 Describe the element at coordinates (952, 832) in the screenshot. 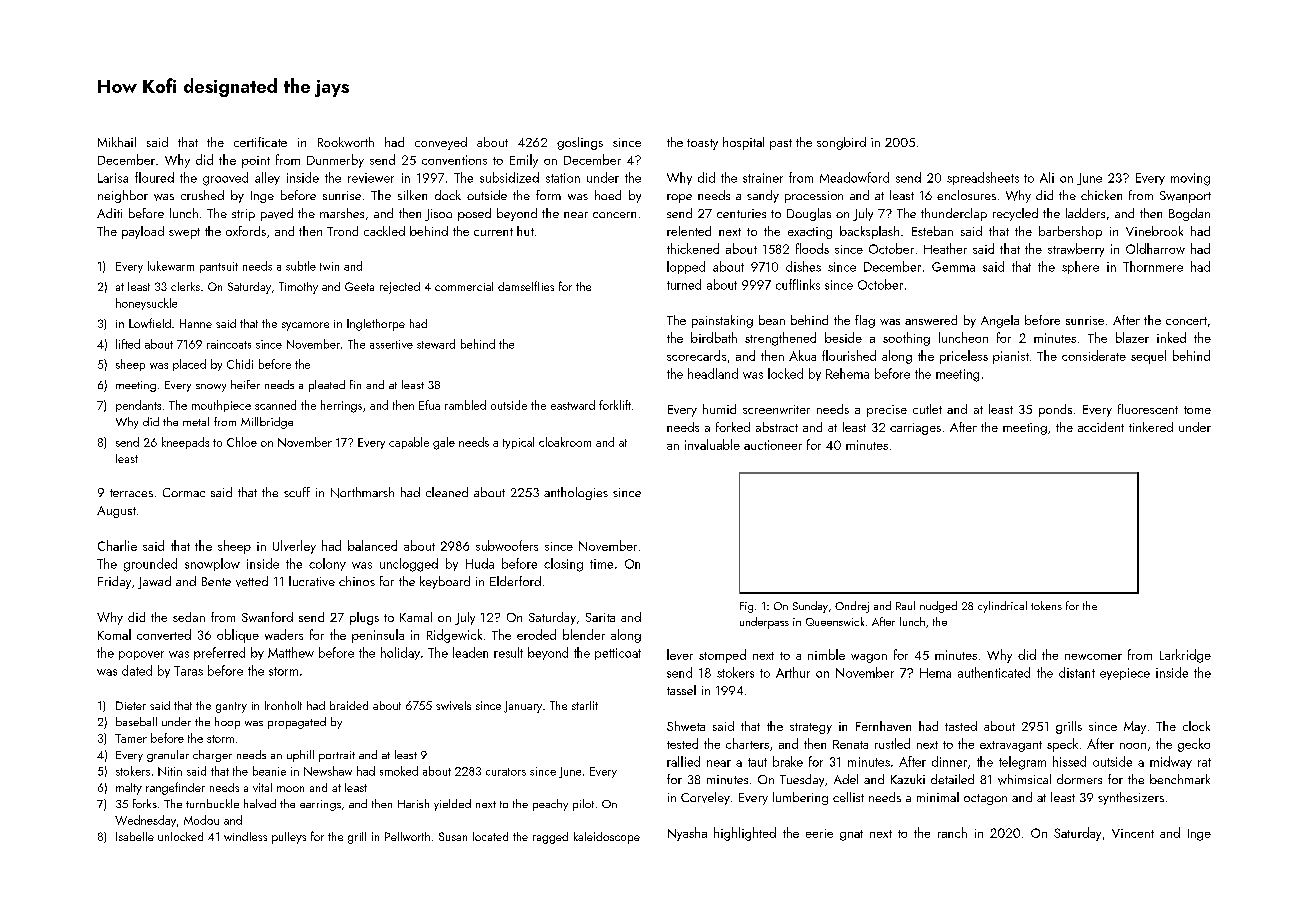

I see `ranch` at that location.
